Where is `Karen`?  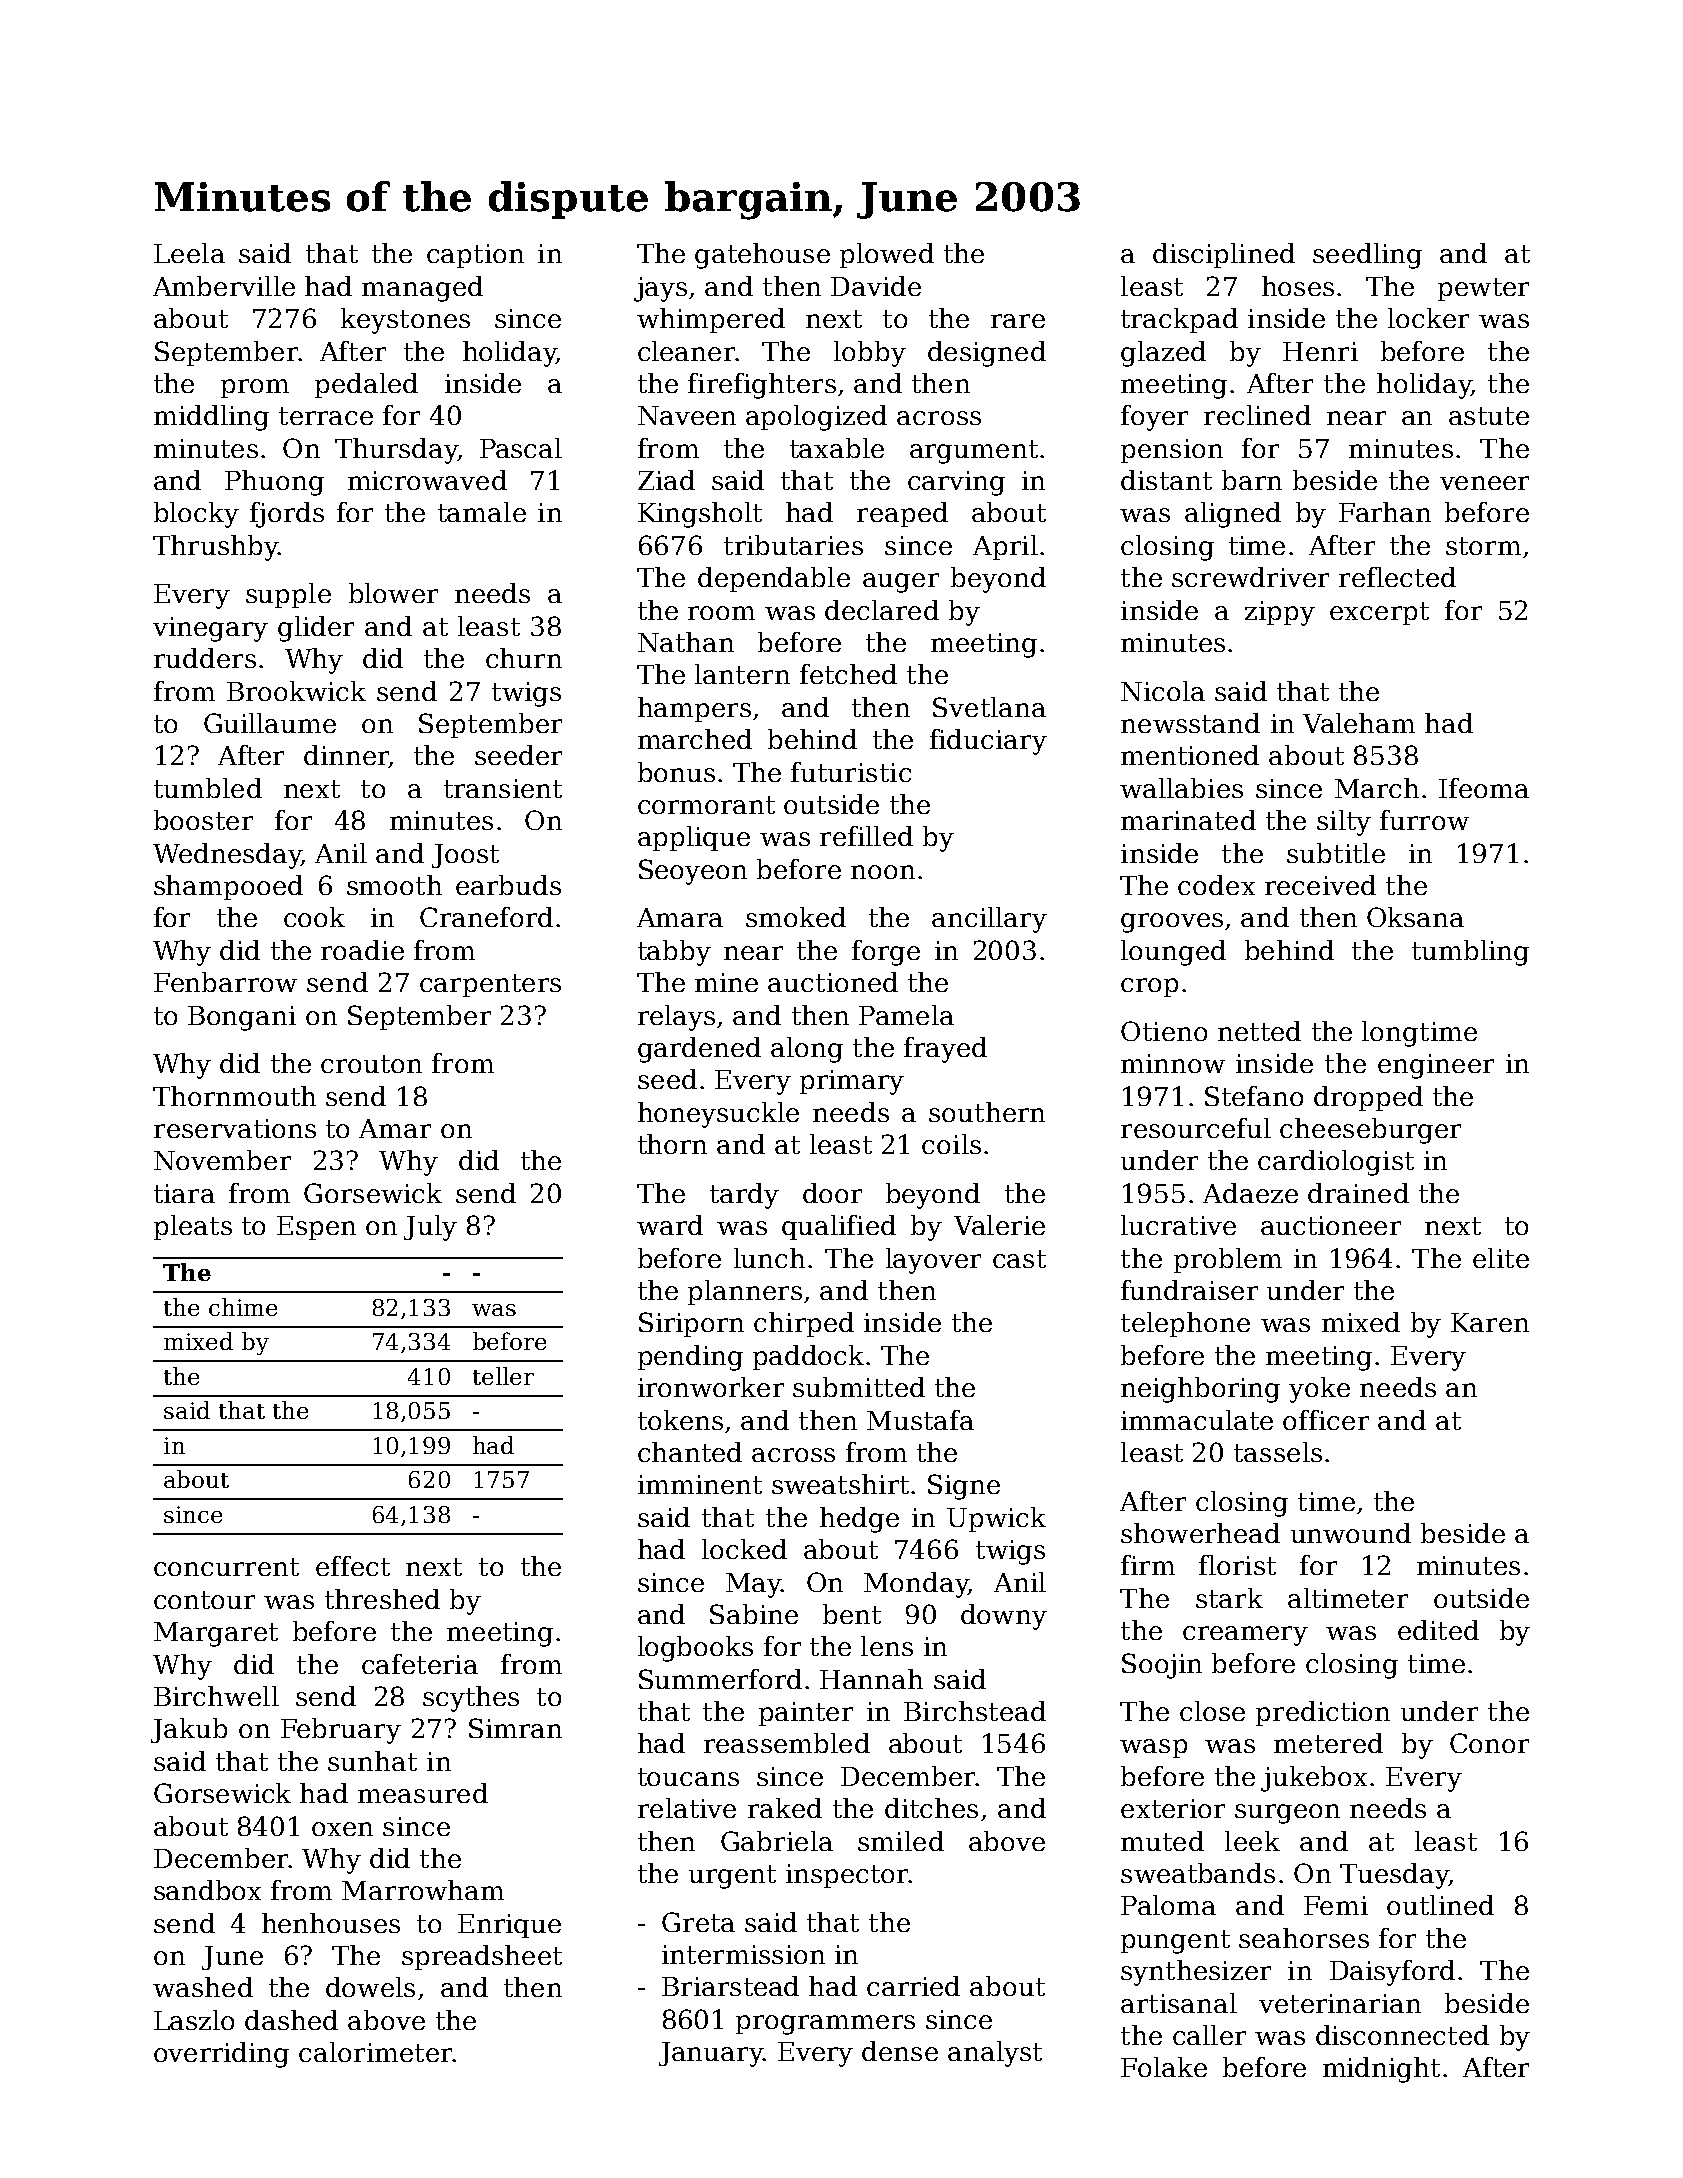 Karen is located at coordinates (1490, 1322).
